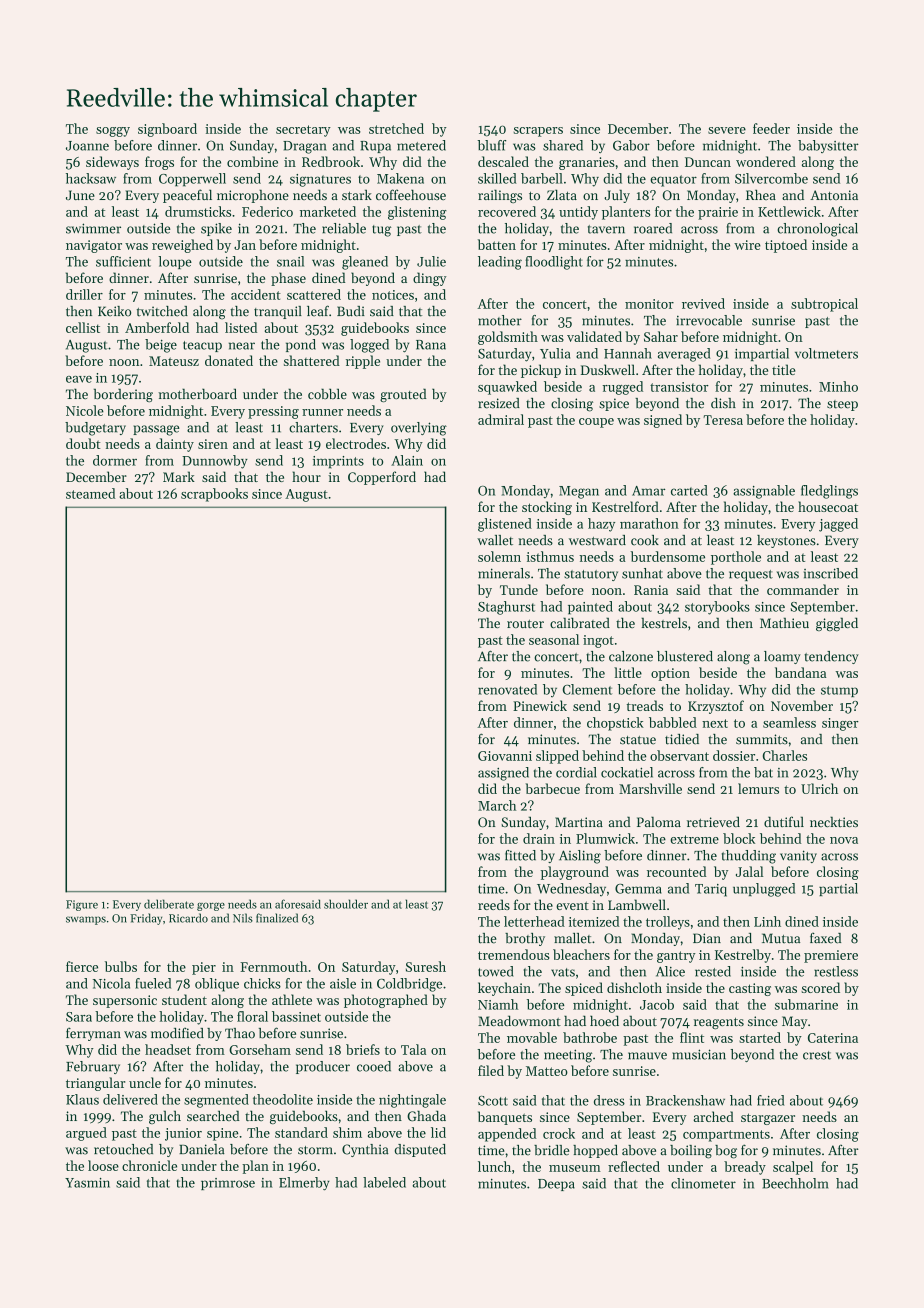 This screenshot has height=1308, width=924. What do you see at coordinates (93, 1067) in the screenshot?
I see `February` at bounding box center [93, 1067].
